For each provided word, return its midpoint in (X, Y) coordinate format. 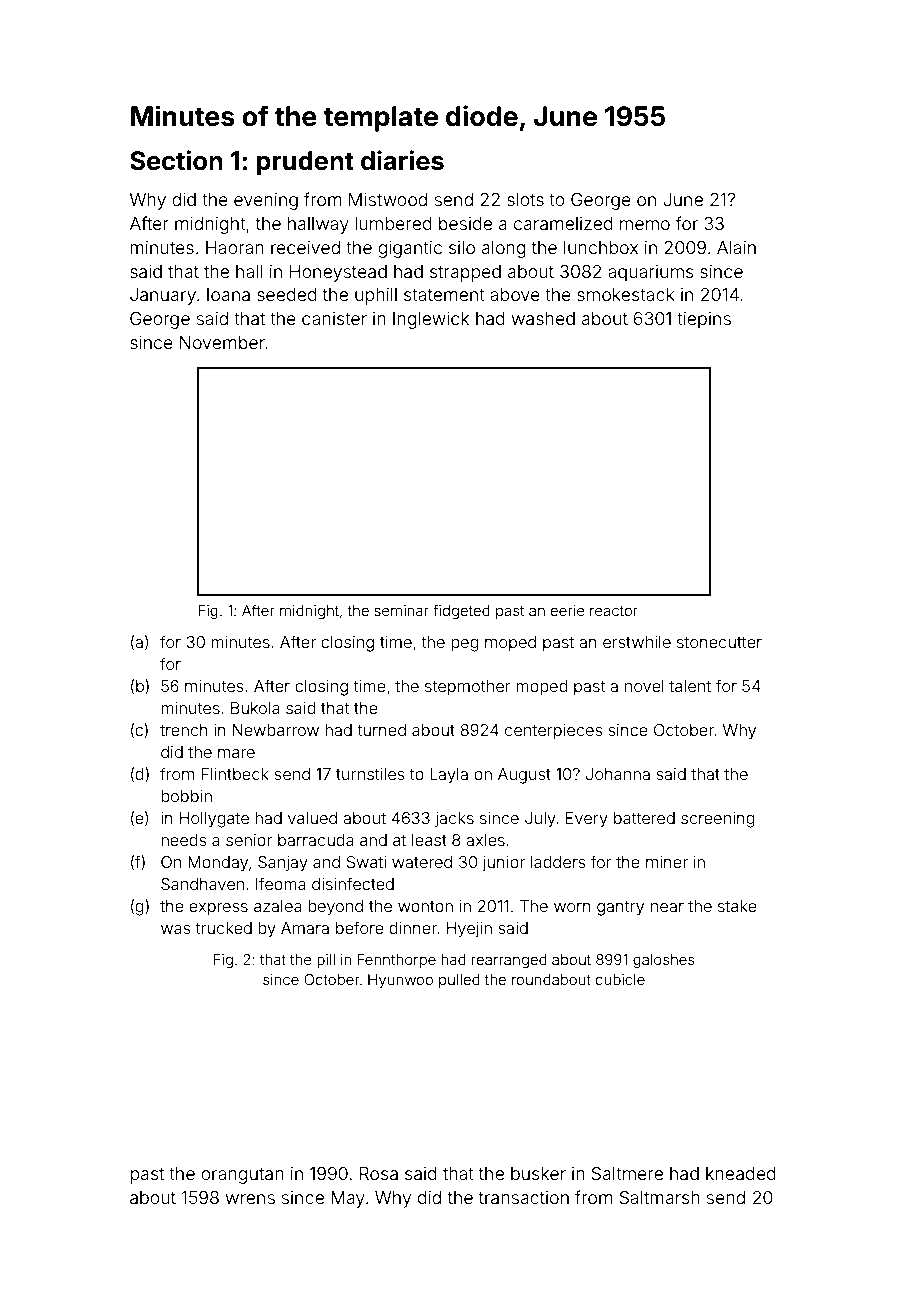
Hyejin (469, 930)
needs (184, 840)
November (222, 342)
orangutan (242, 1176)
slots (525, 199)
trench (184, 730)
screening (718, 820)
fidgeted (461, 611)
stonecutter (719, 642)
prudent (305, 163)
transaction (524, 1197)
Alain (736, 247)
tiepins (704, 320)
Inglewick (431, 320)
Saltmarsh (660, 1197)
